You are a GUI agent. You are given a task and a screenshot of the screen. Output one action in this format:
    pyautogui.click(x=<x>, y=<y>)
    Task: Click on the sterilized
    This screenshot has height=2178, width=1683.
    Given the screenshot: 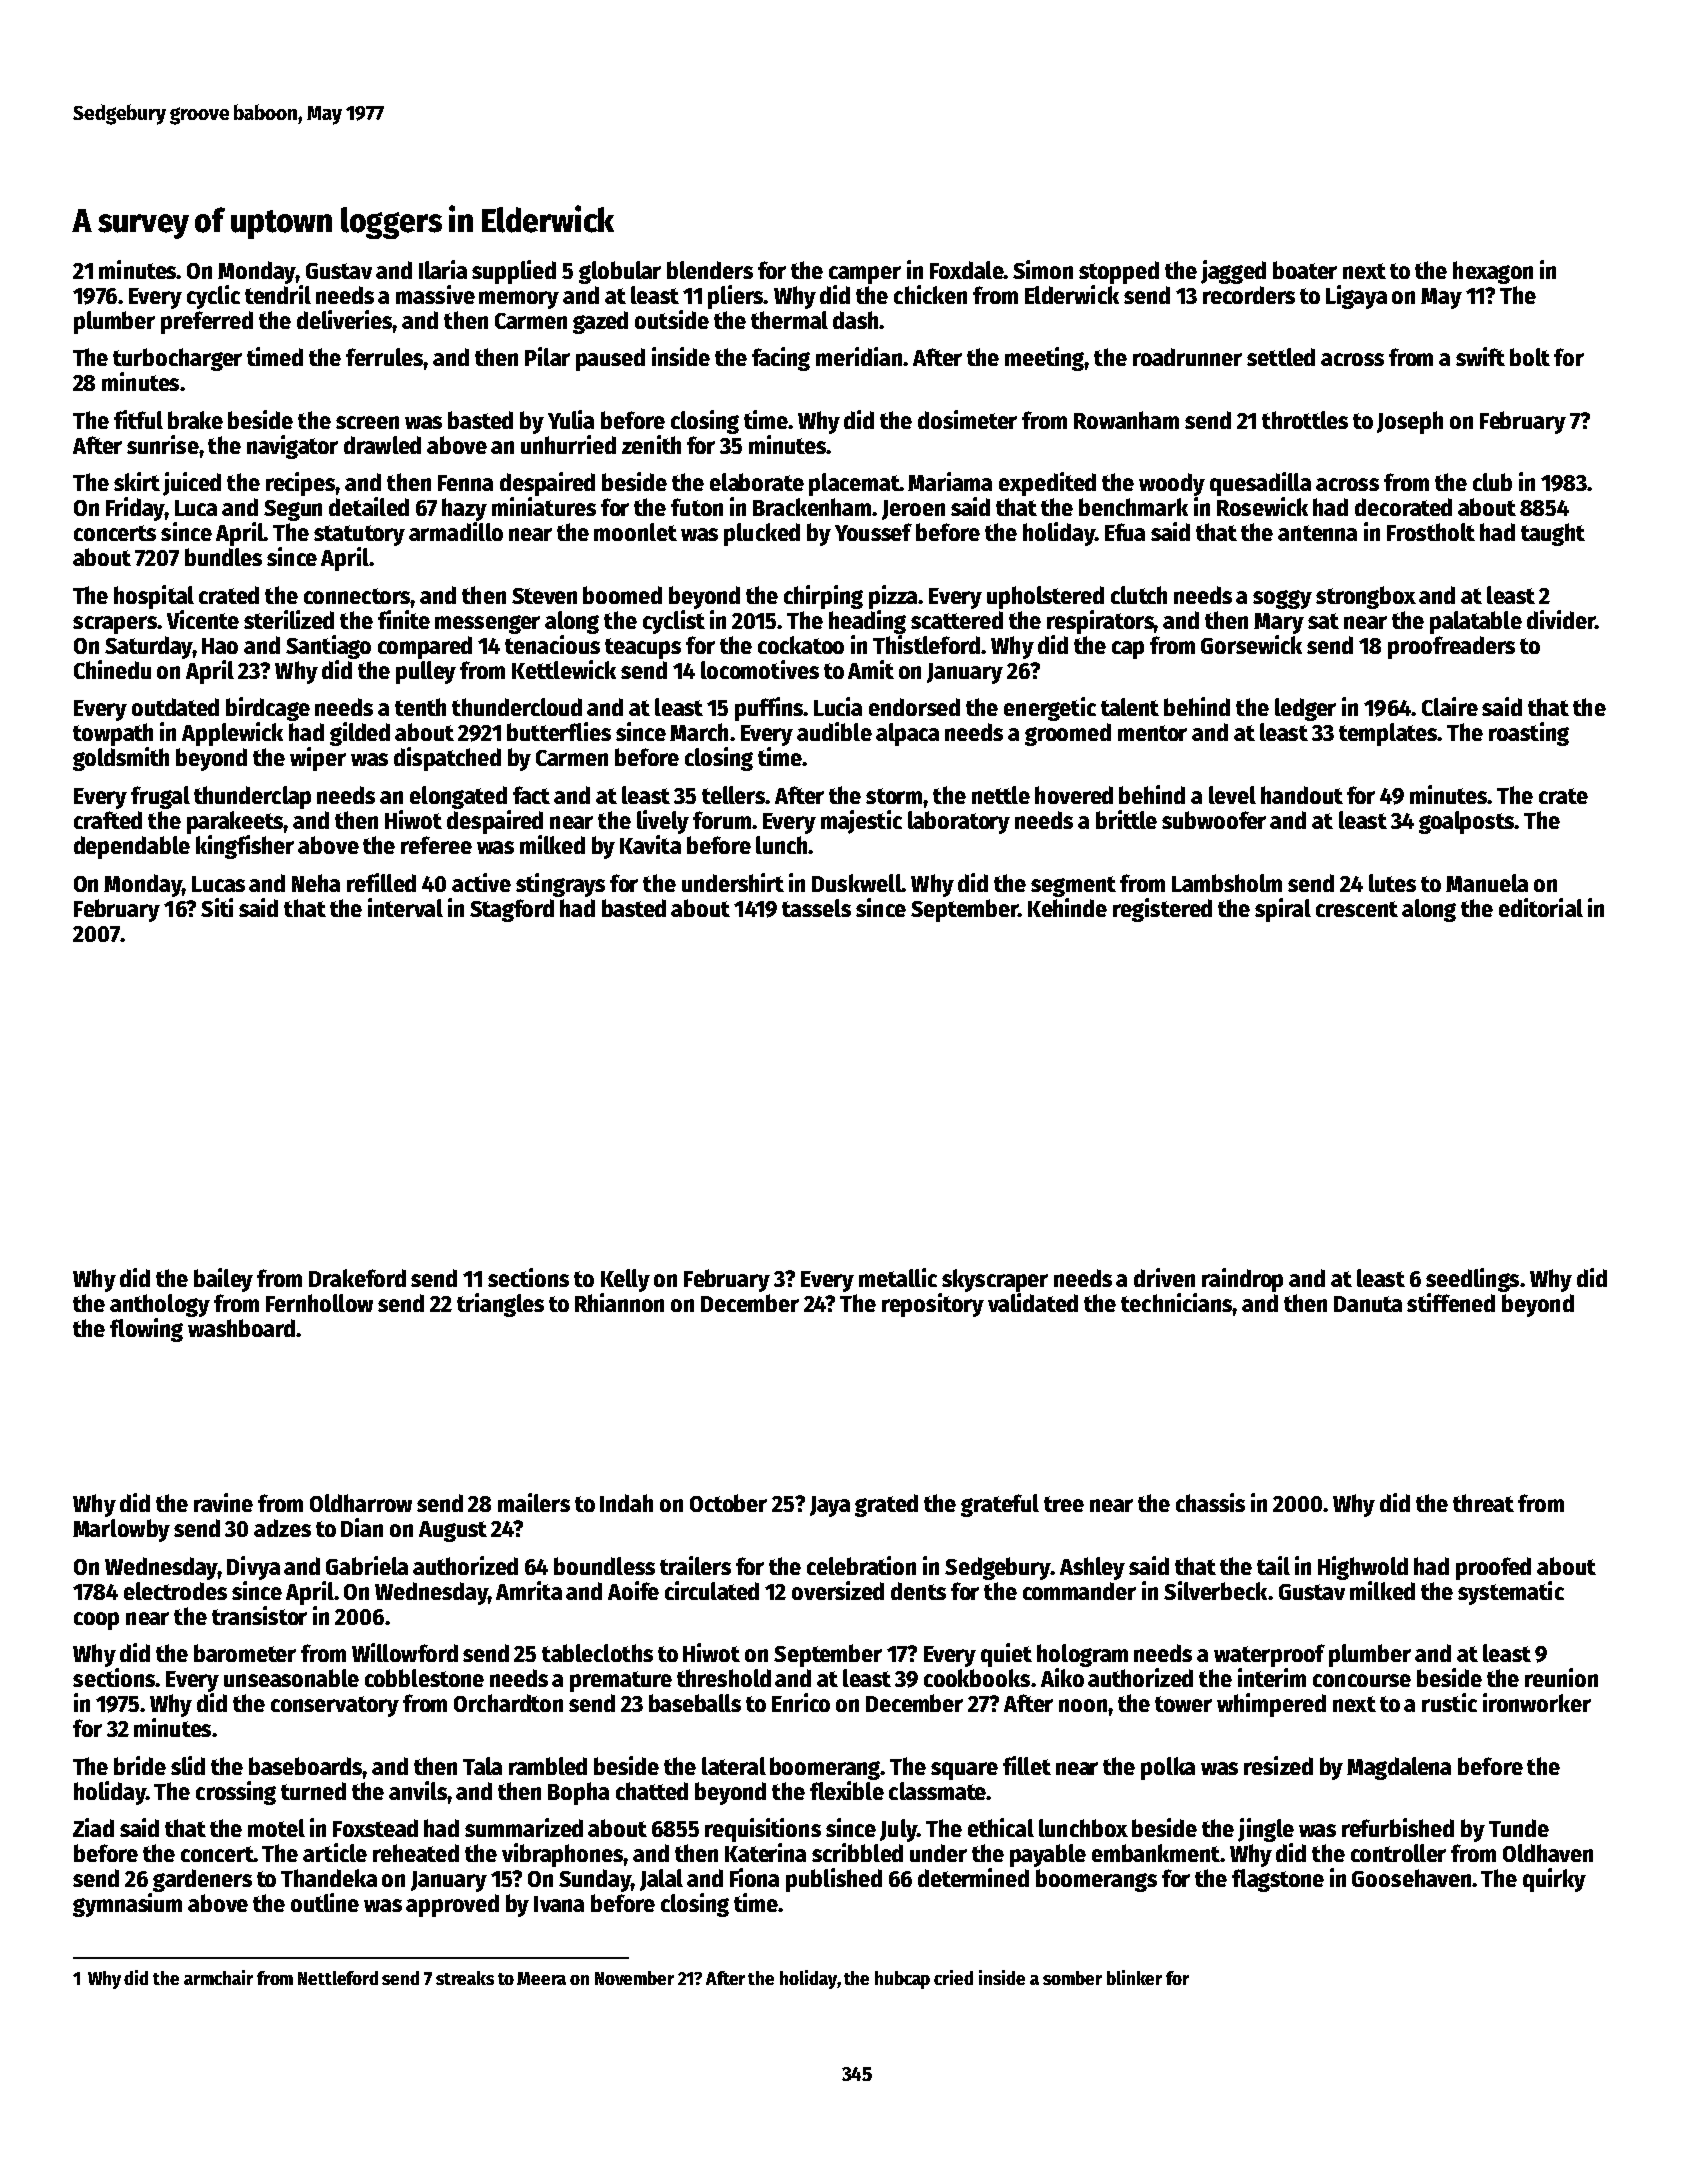 What is the action you would take?
    pyautogui.click(x=289, y=619)
